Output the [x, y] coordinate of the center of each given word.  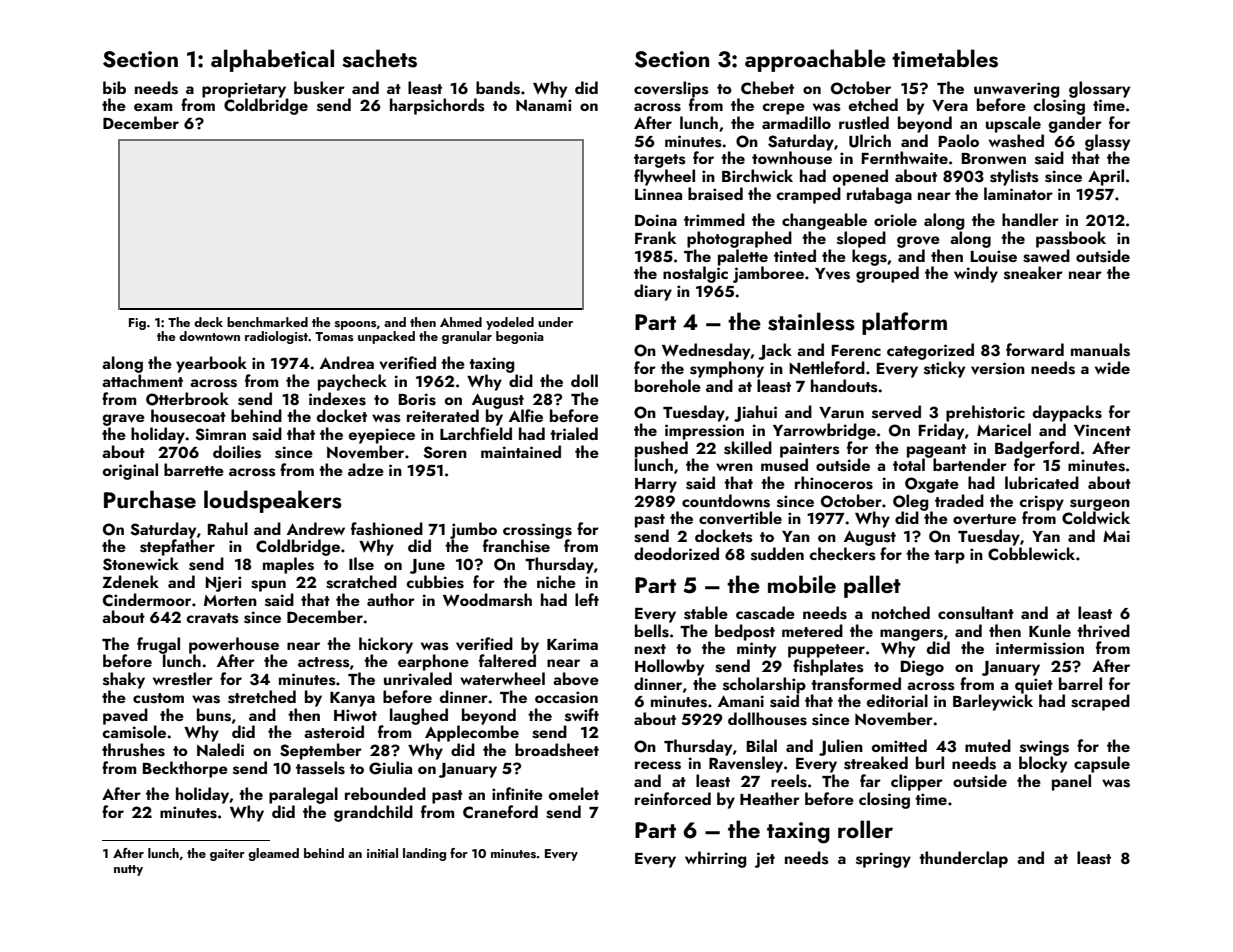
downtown [209, 336]
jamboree [768, 274]
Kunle [1050, 630]
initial [382, 853]
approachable [815, 60]
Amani [741, 701]
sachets [379, 58]
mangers [911, 635]
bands [498, 88]
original [130, 471]
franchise [516, 546]
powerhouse [234, 645]
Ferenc [856, 350]
